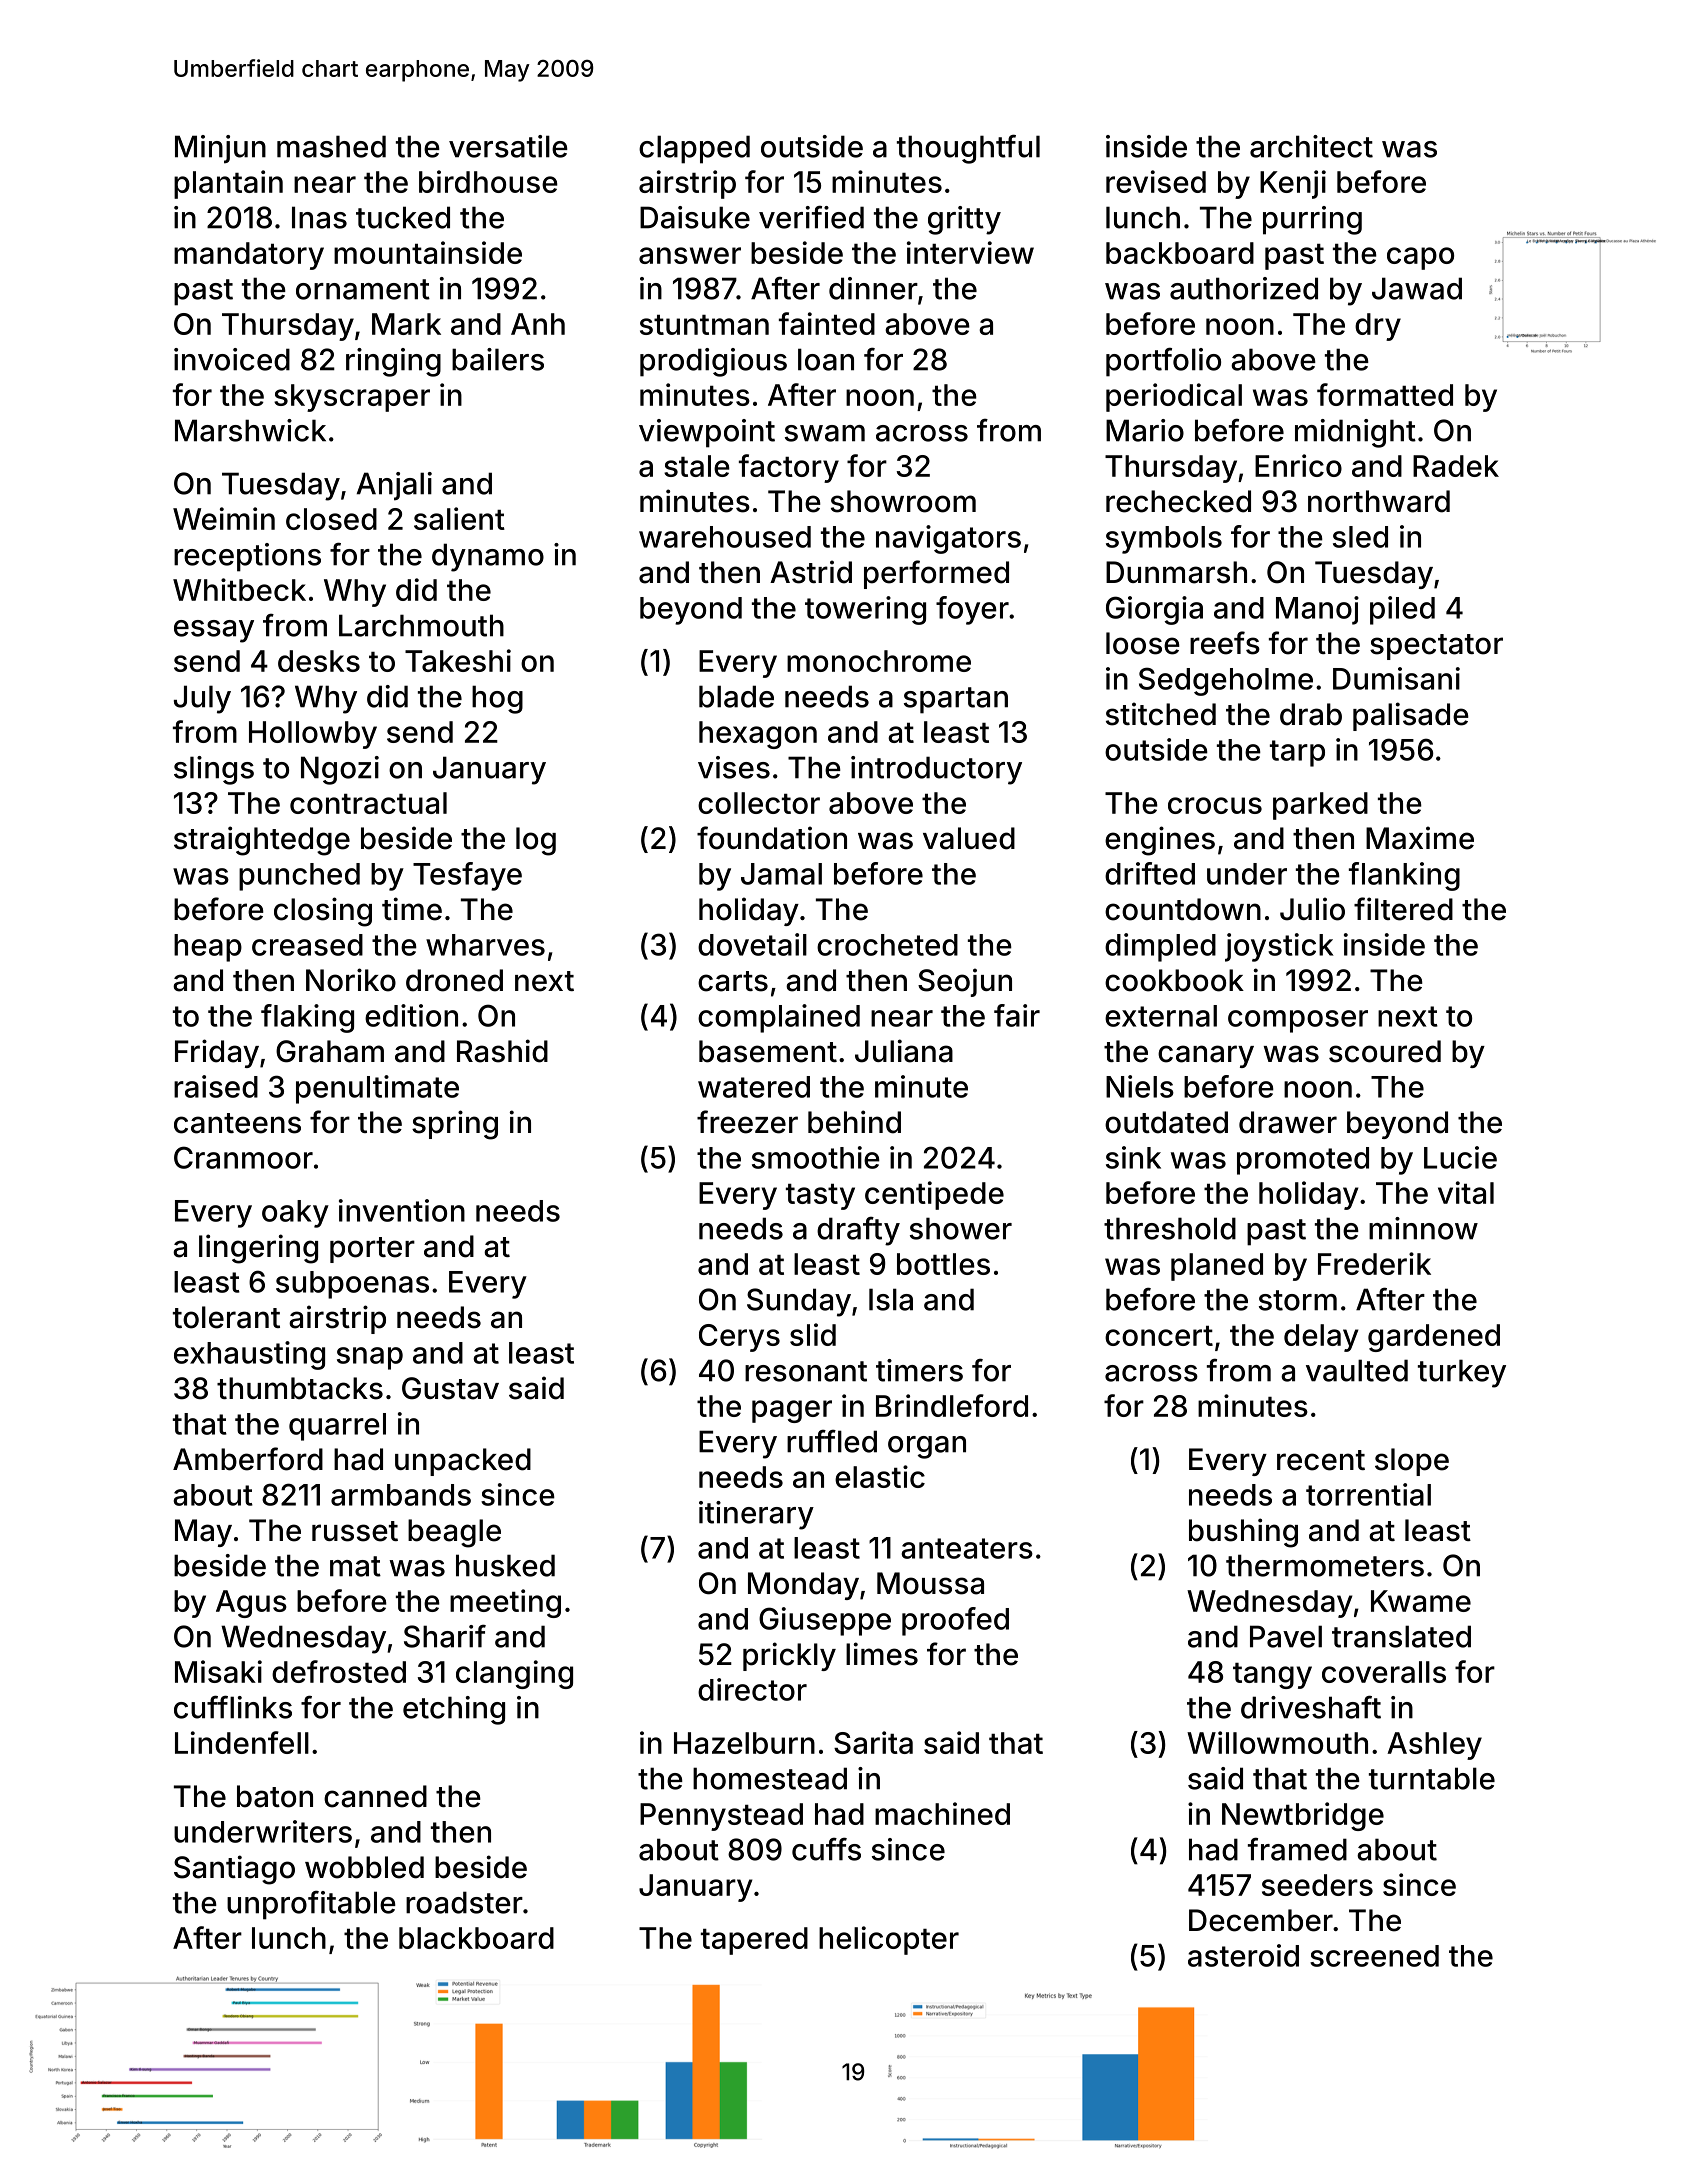  What do you see at coordinates (248, 1459) in the page?
I see `Amberford` at bounding box center [248, 1459].
